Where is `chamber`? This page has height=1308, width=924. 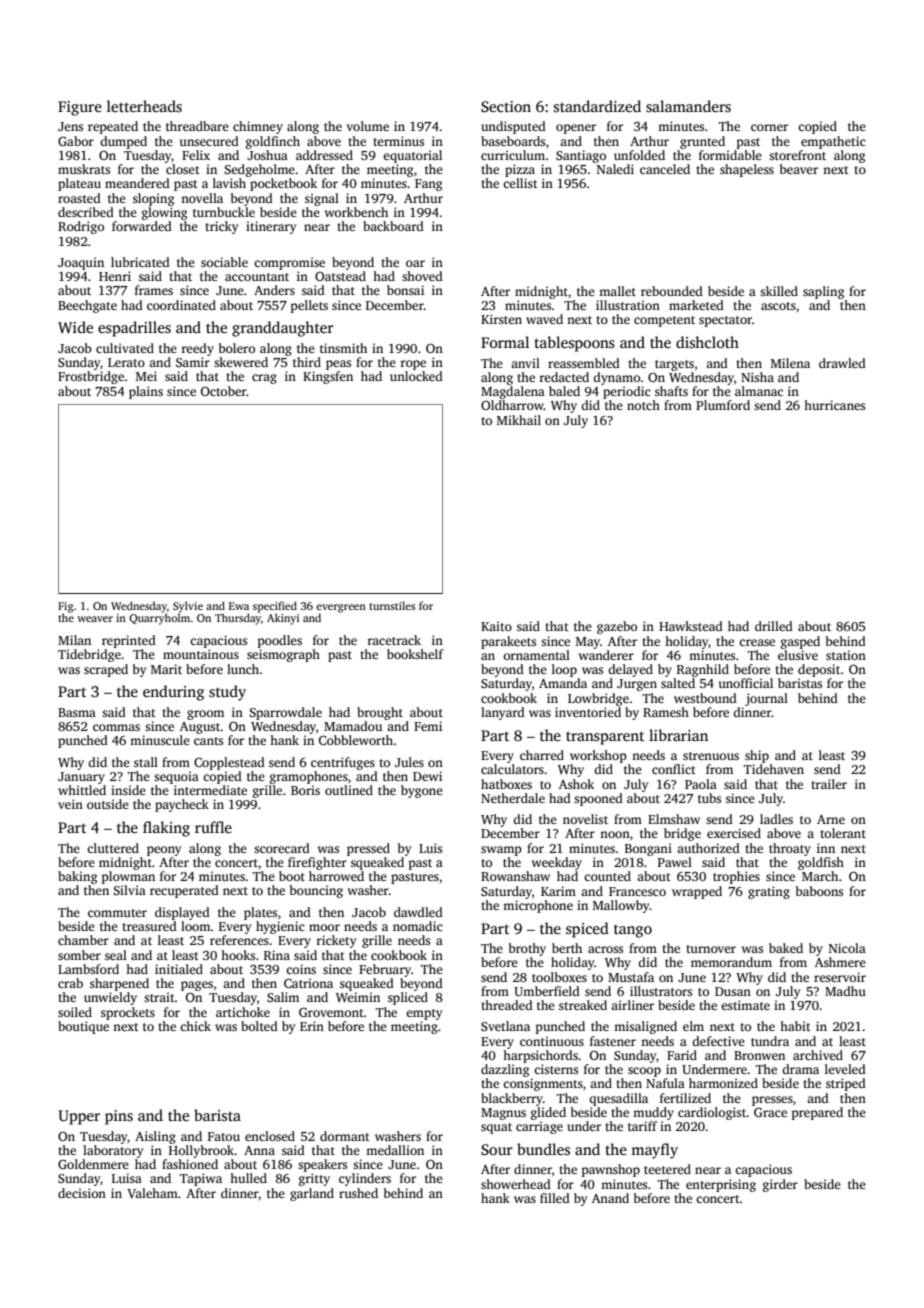
chamber is located at coordinates (83, 940).
